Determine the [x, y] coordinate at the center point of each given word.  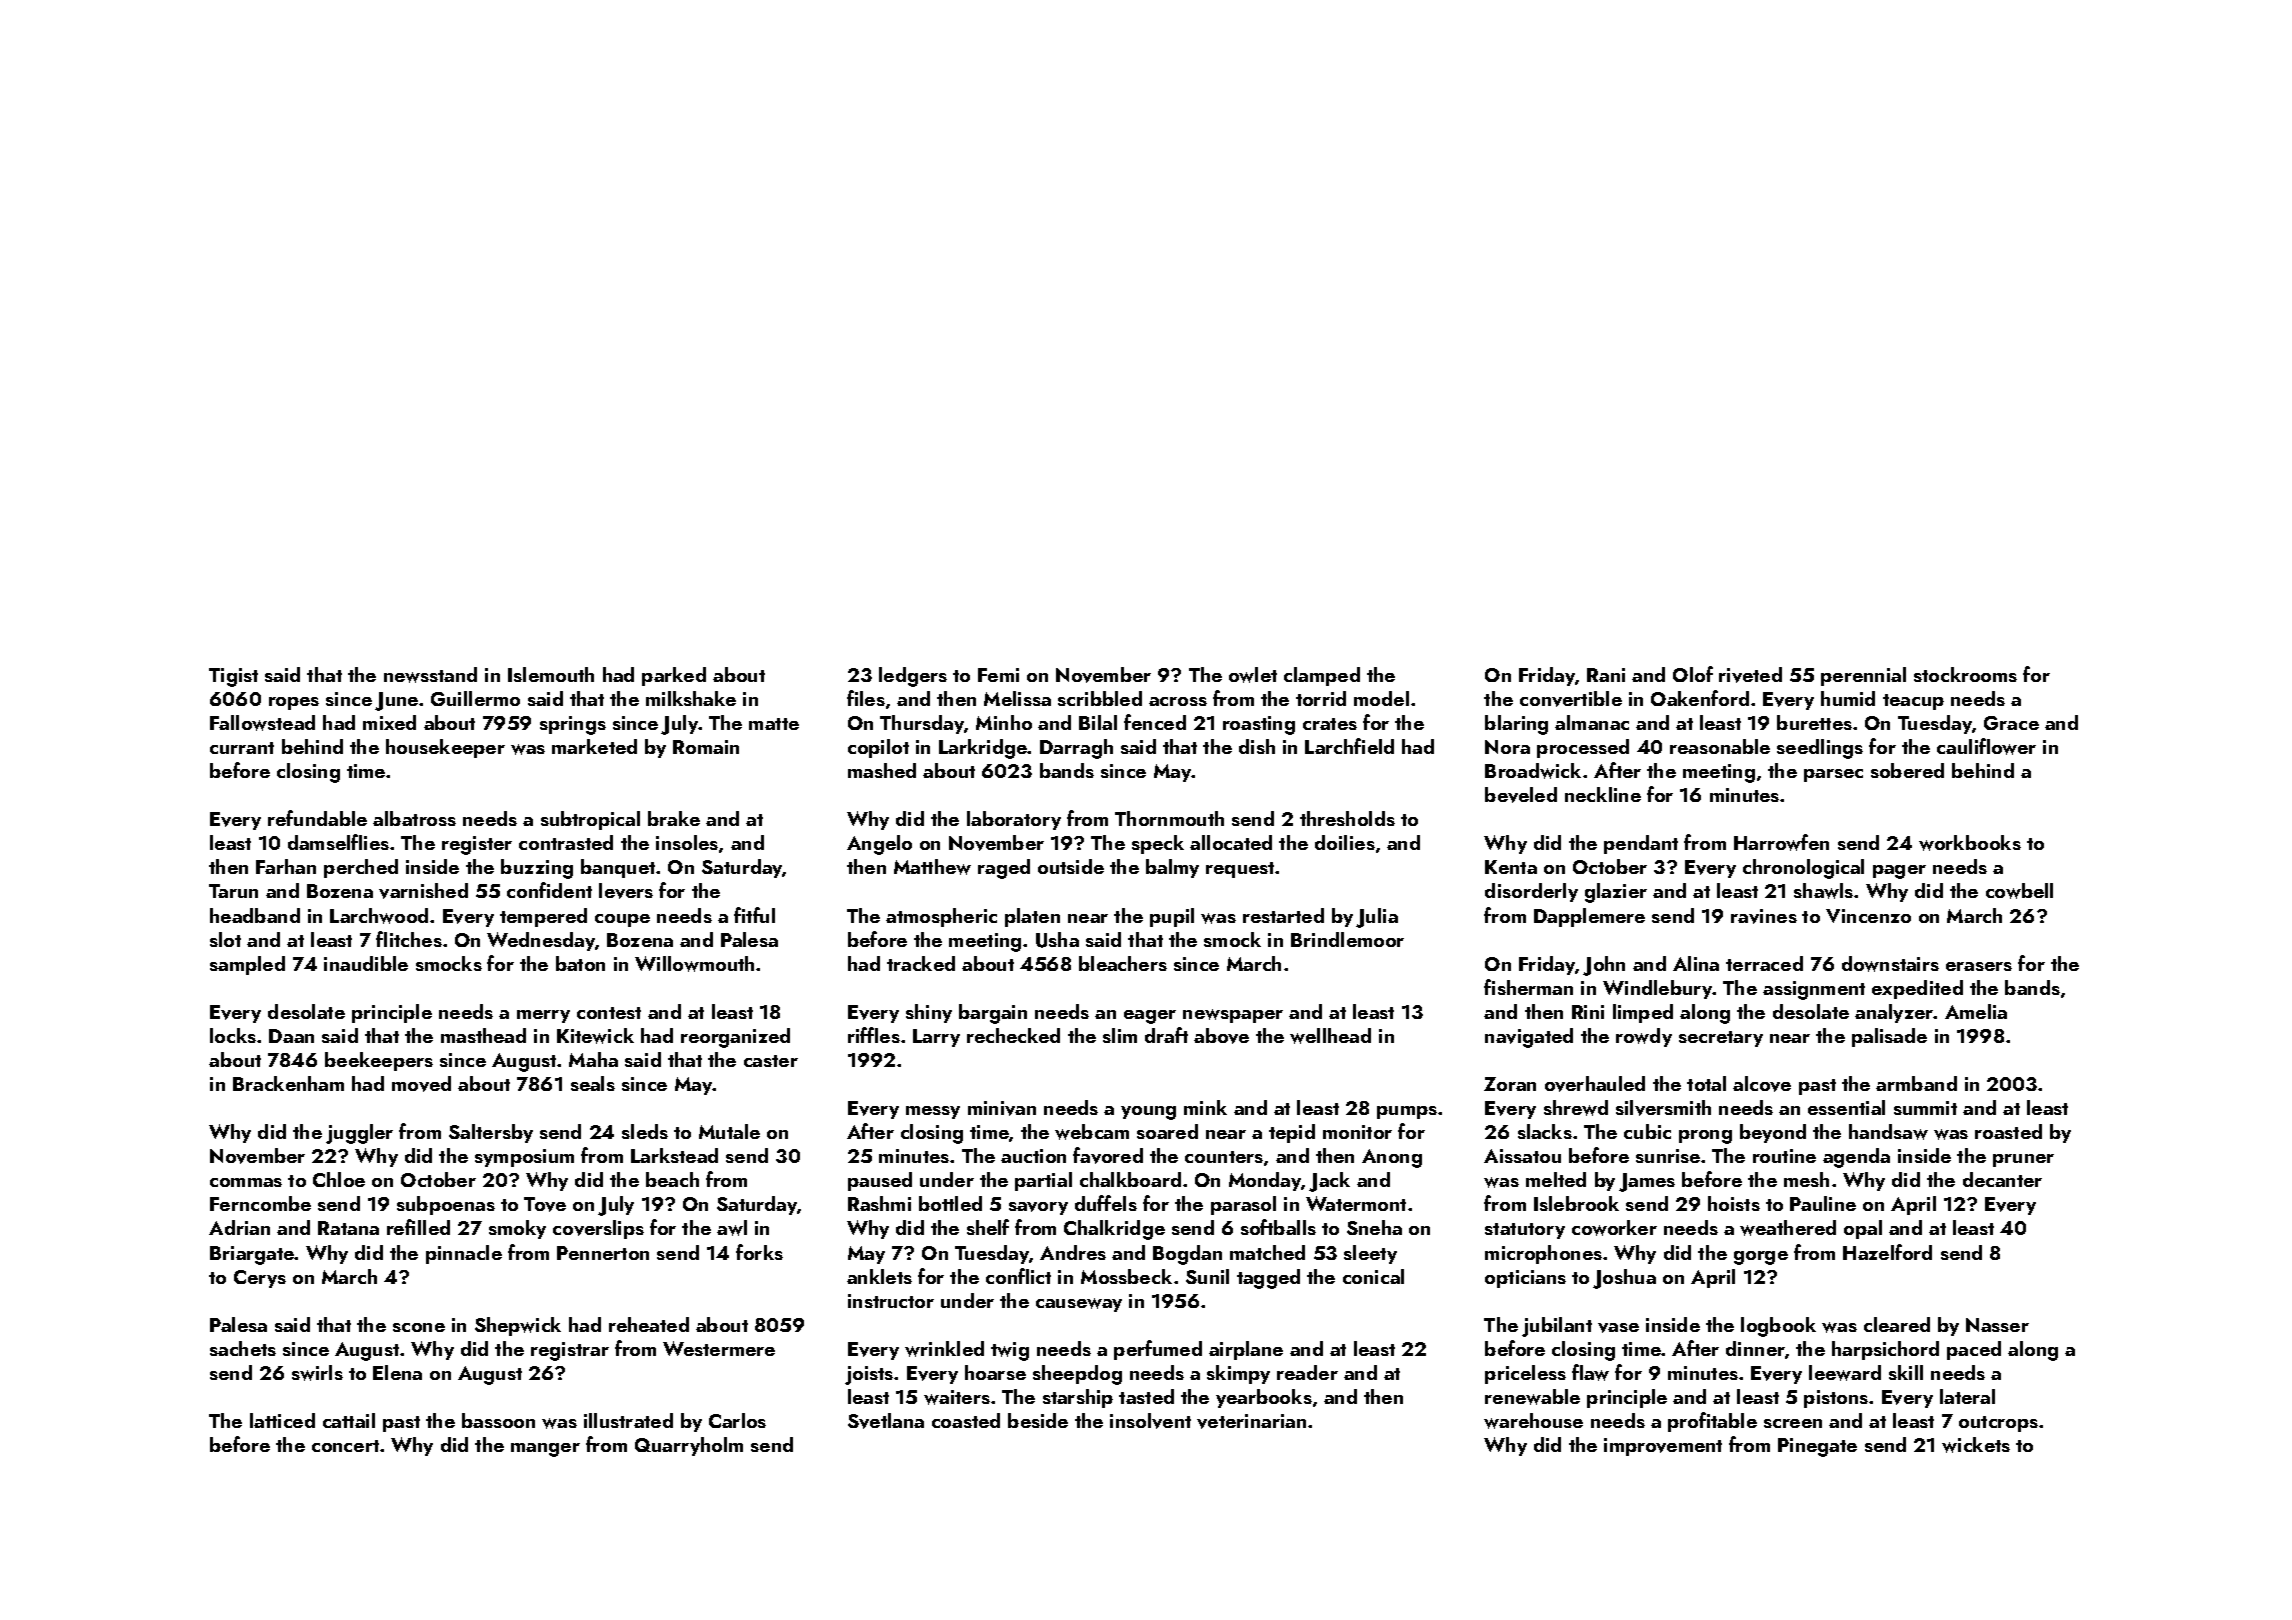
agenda [1856, 1158]
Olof [1693, 674]
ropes [294, 703]
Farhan [286, 866]
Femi [998, 675]
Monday [1265, 1181]
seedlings [1820, 749]
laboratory [1014, 820]
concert [345, 1446]
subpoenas [446, 1205]
